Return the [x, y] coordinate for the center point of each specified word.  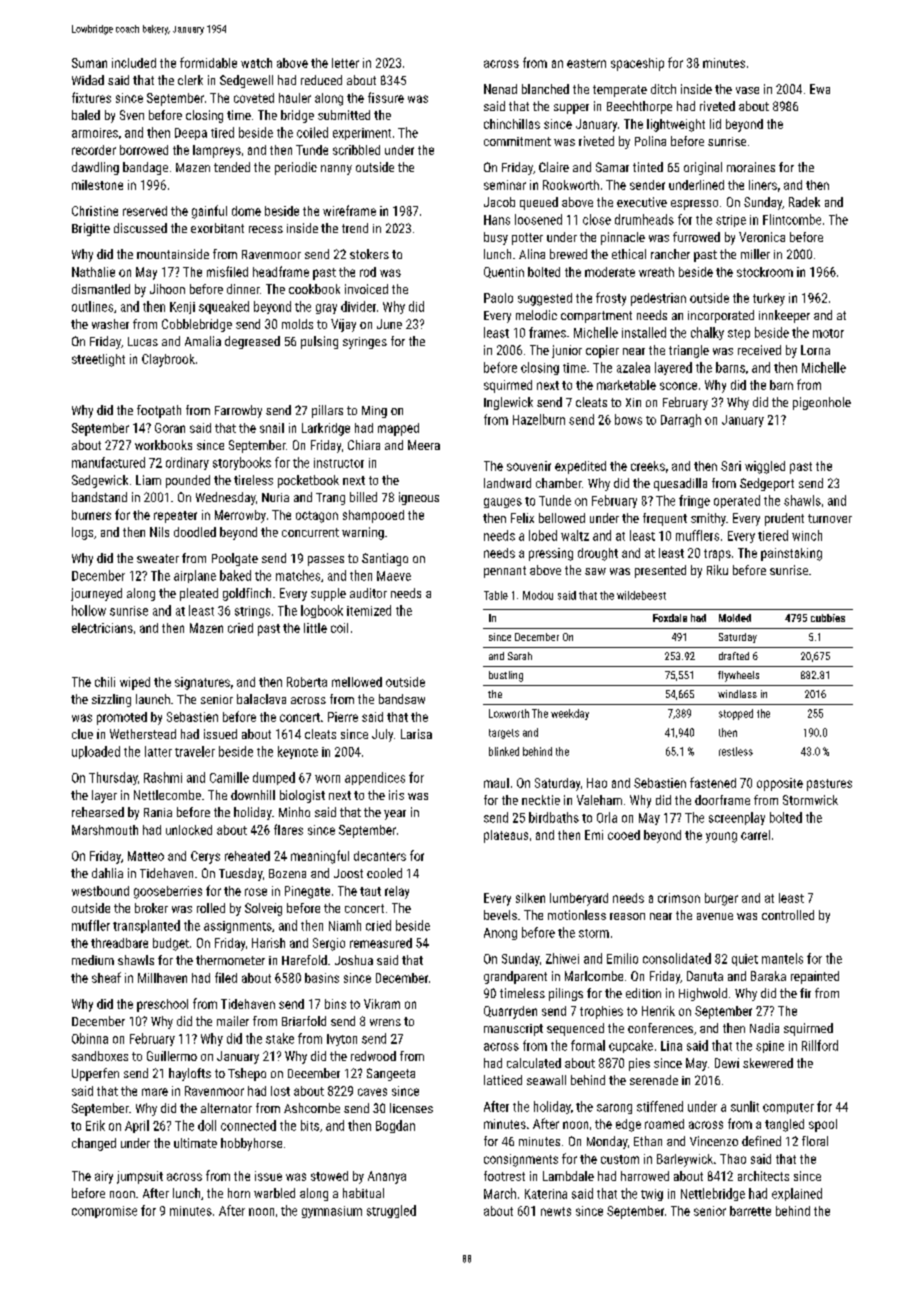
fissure [386, 97]
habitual [363, 1193]
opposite [780, 784]
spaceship [637, 64]
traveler [195, 751]
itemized [369, 610]
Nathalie [93, 272]
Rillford [820, 1045]
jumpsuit [140, 1177]
